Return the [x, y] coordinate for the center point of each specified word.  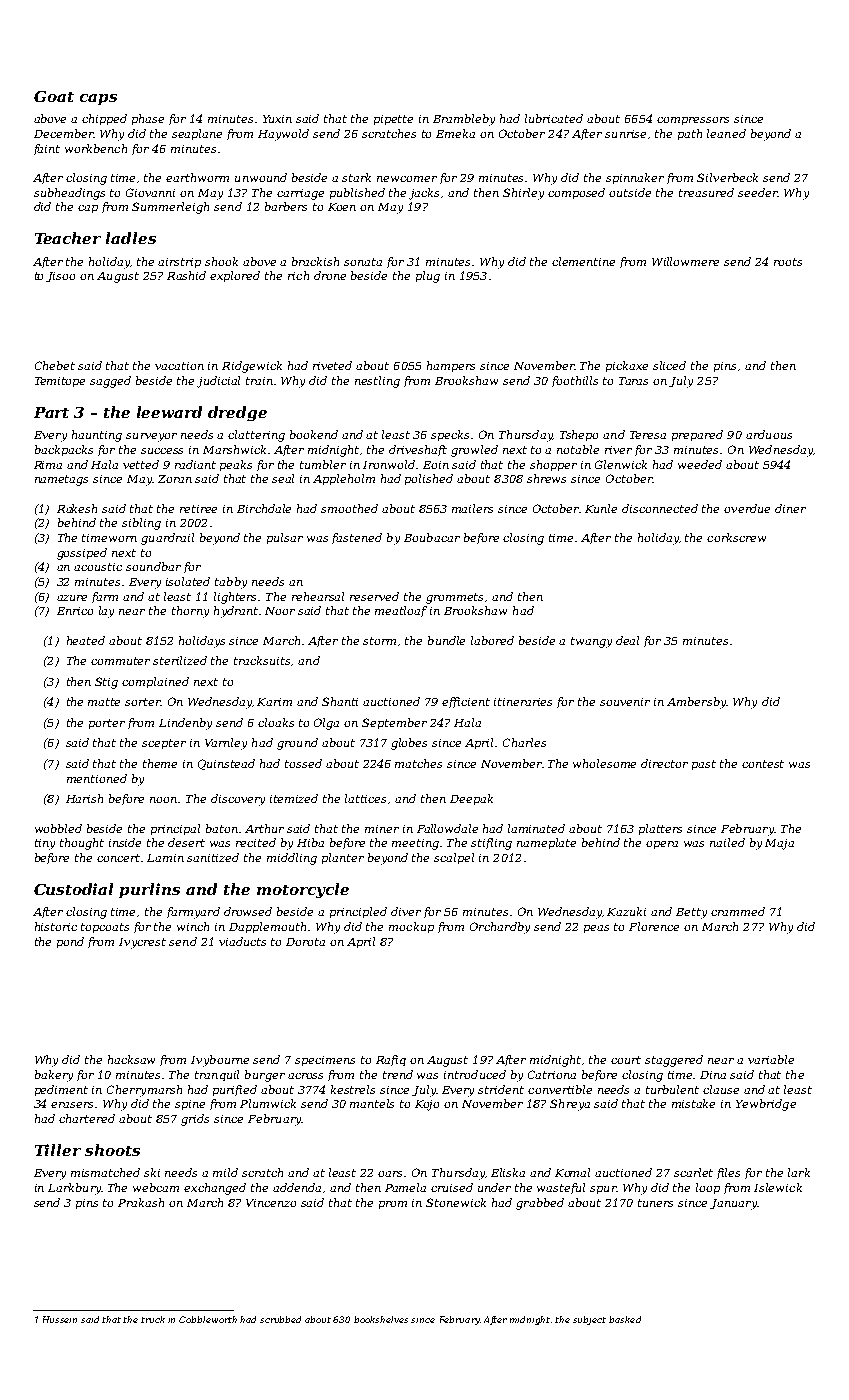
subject [589, 1320]
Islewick [778, 1187]
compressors [693, 121]
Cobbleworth [208, 1319]
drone [330, 275]
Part [51, 412]
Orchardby [500, 928]
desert [186, 842]
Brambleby [464, 120]
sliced [669, 365]
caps [98, 99]
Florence [654, 926]
